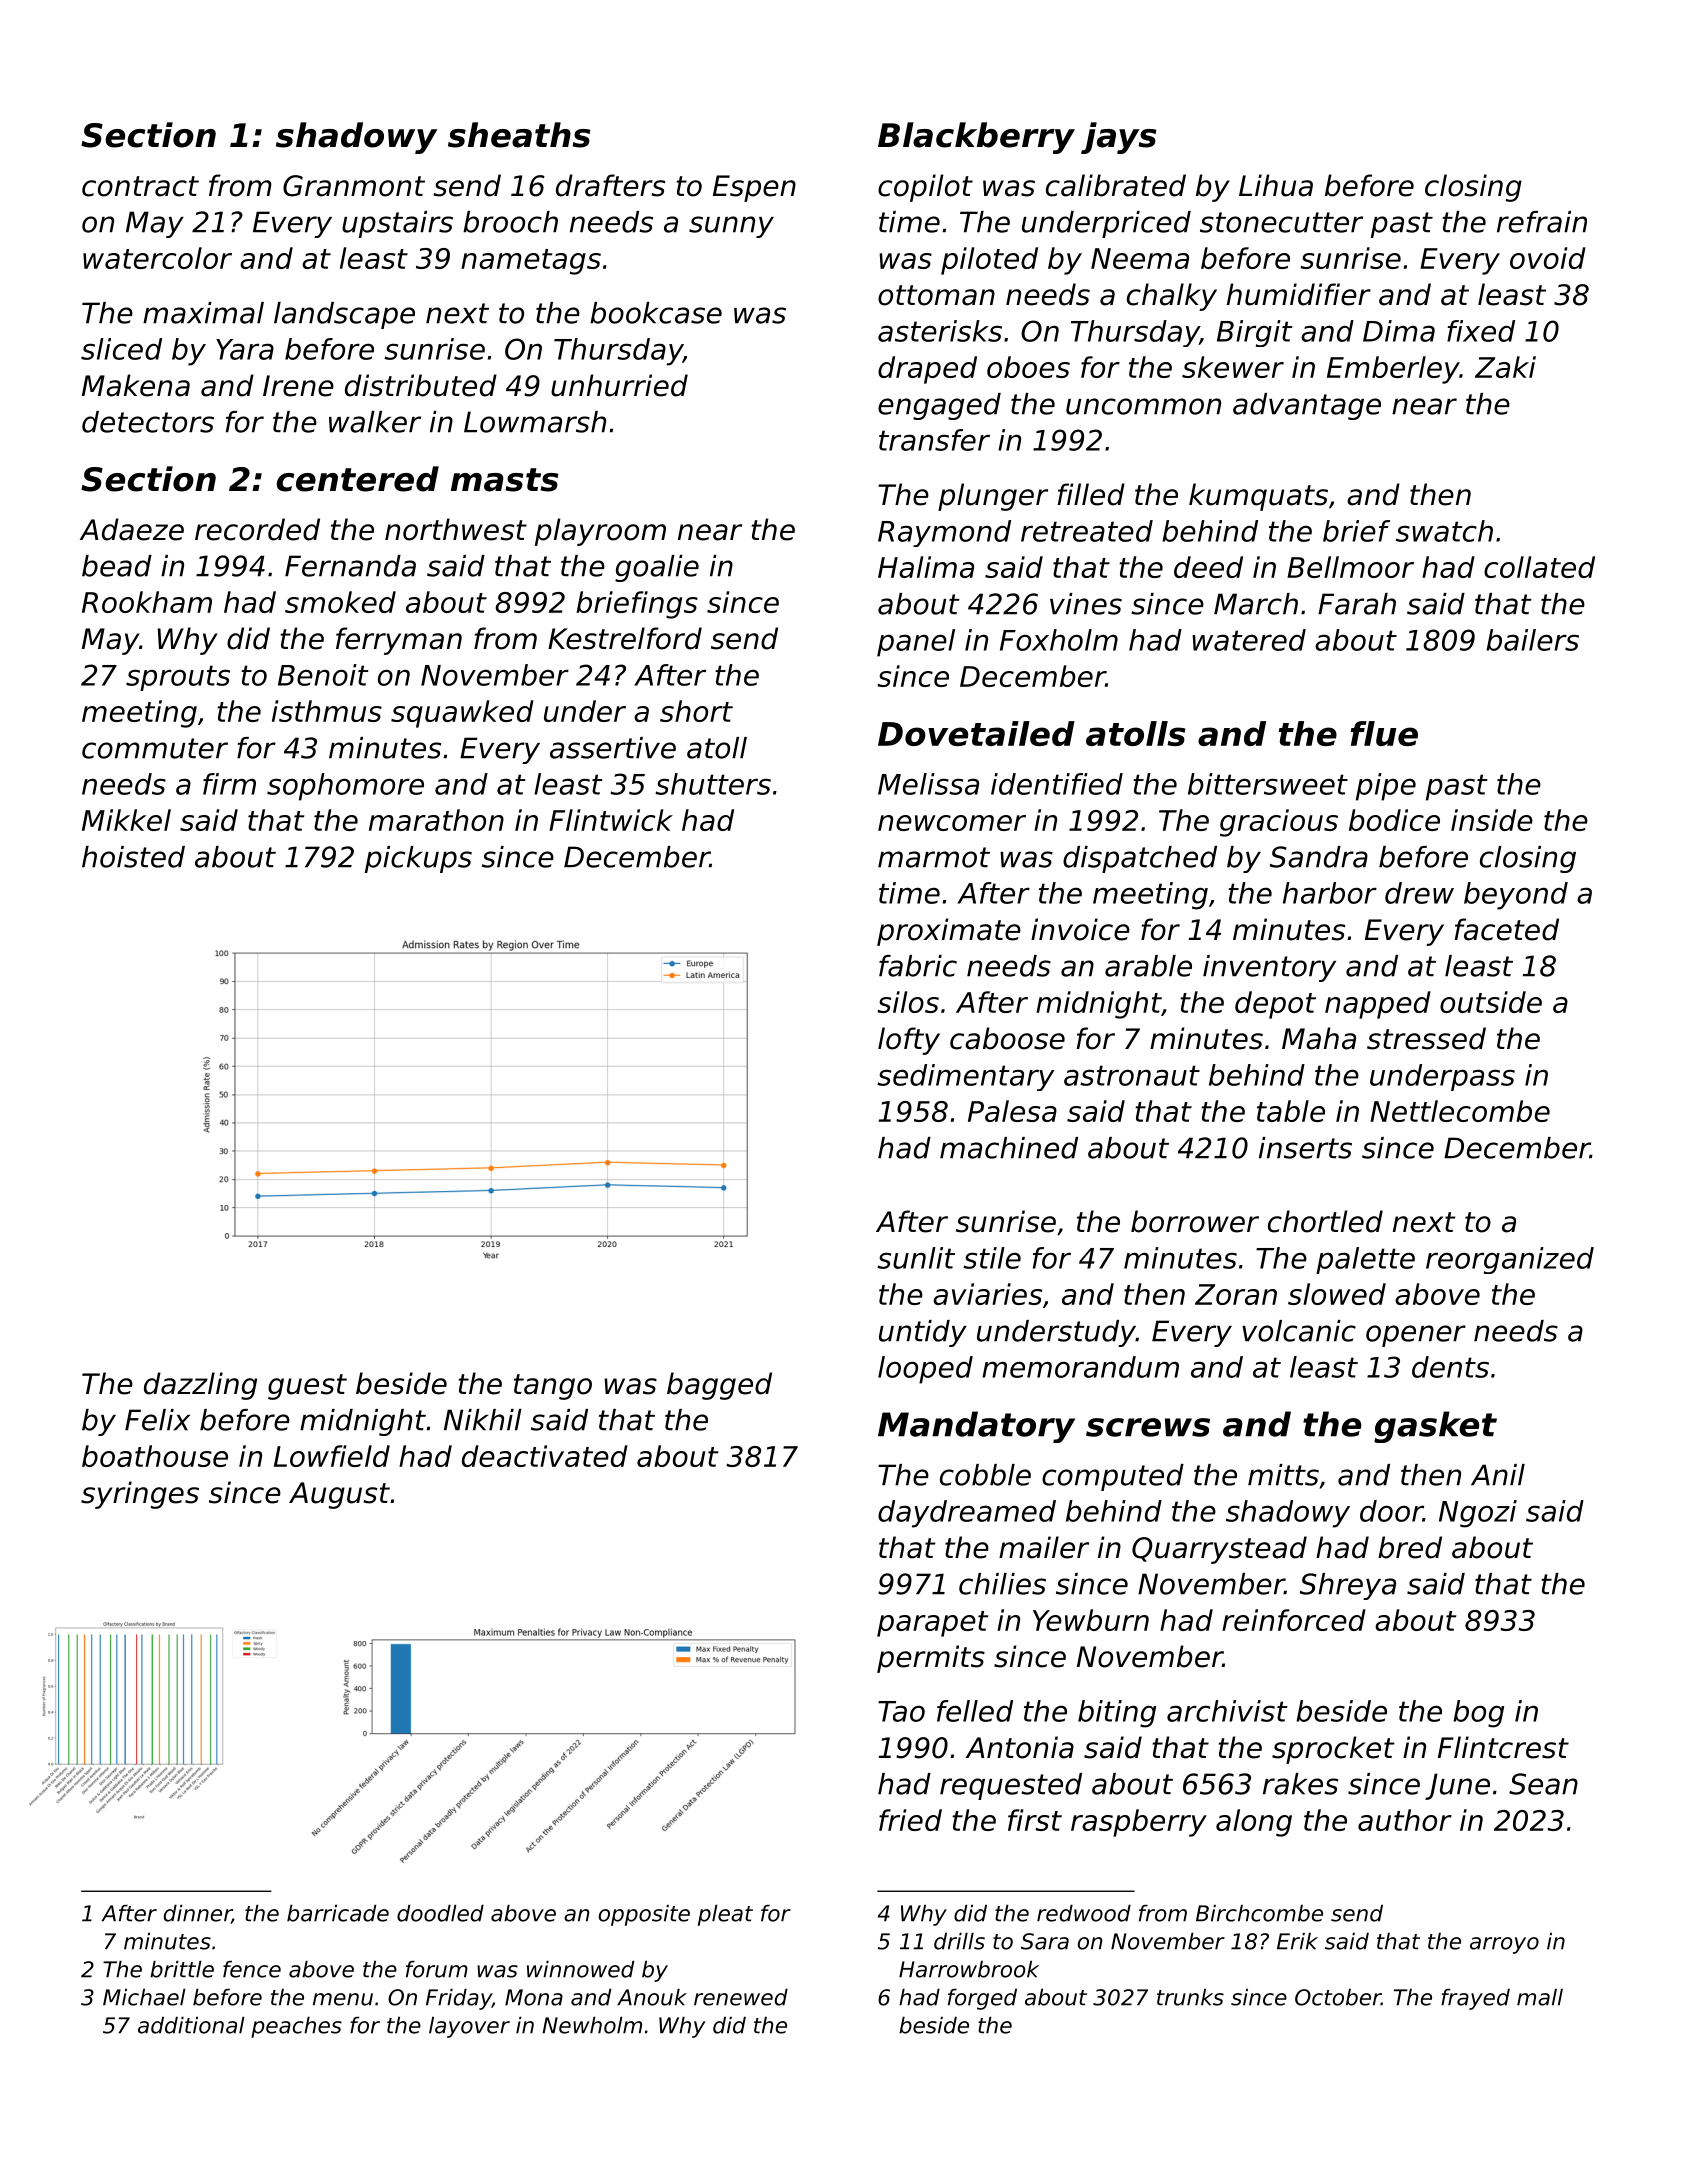 This document has height=2178, width=1683. What do you see at coordinates (925, 188) in the document?
I see `copilot` at bounding box center [925, 188].
